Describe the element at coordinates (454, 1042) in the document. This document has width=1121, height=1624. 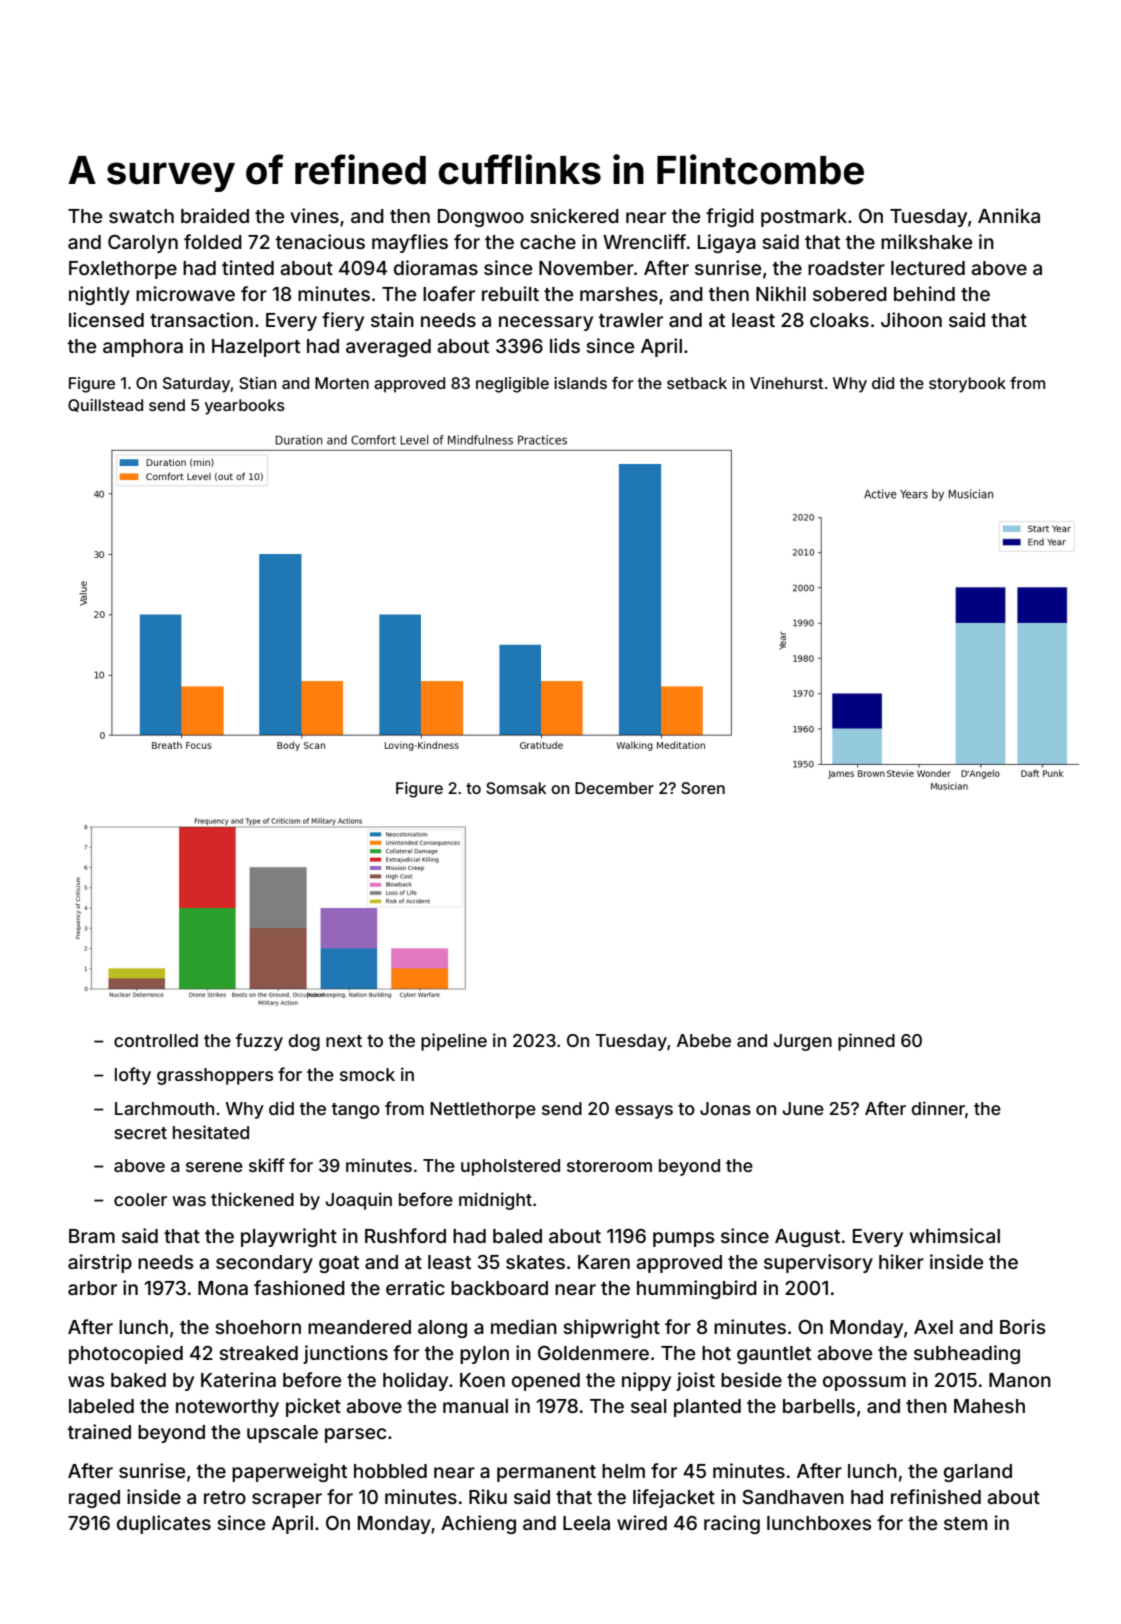
I see `pipeline` at that location.
